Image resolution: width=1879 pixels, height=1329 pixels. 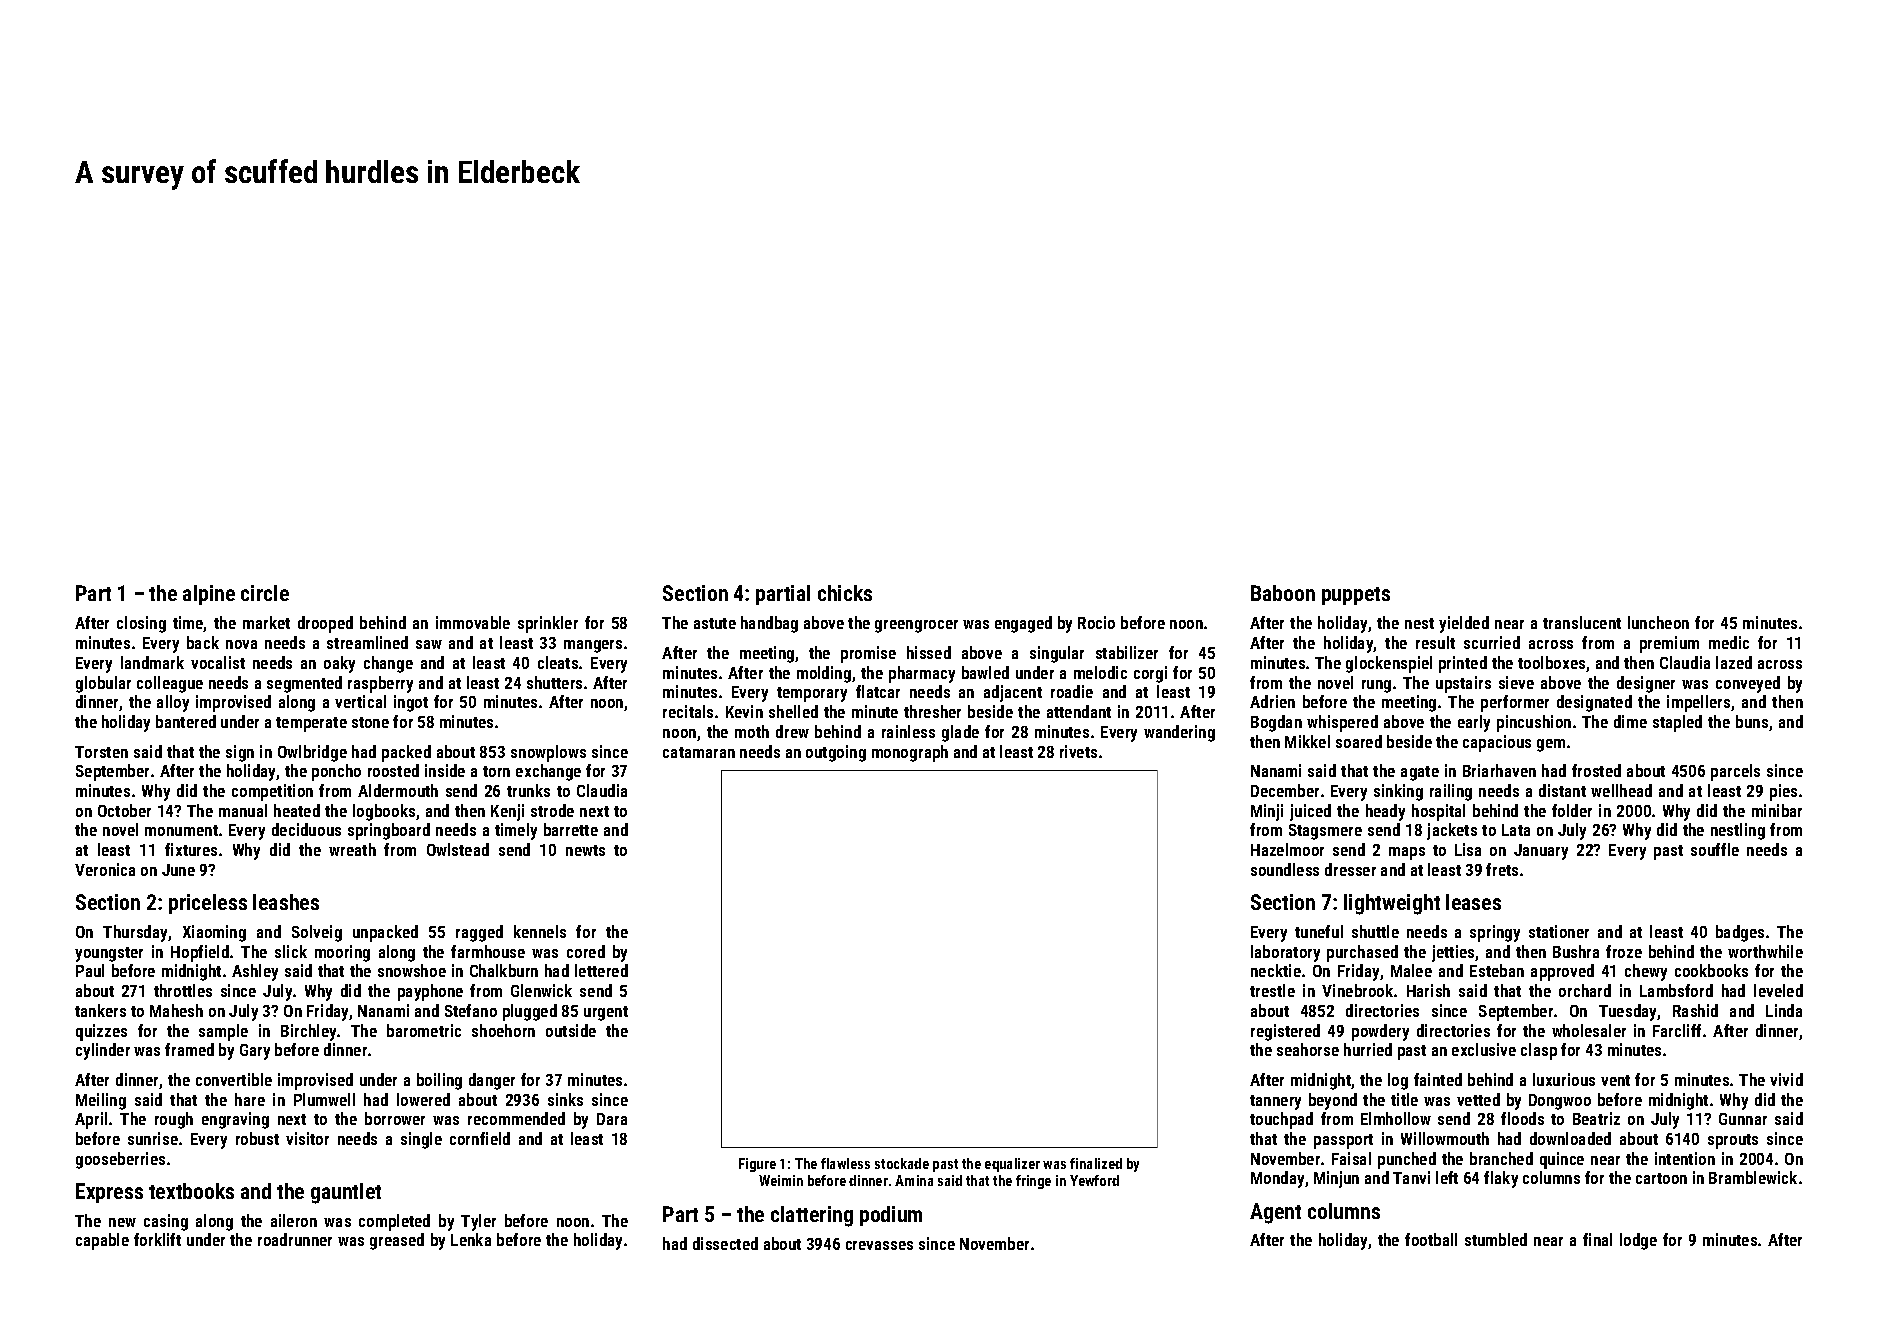 What do you see at coordinates (421, 1140) in the document?
I see `single` at bounding box center [421, 1140].
